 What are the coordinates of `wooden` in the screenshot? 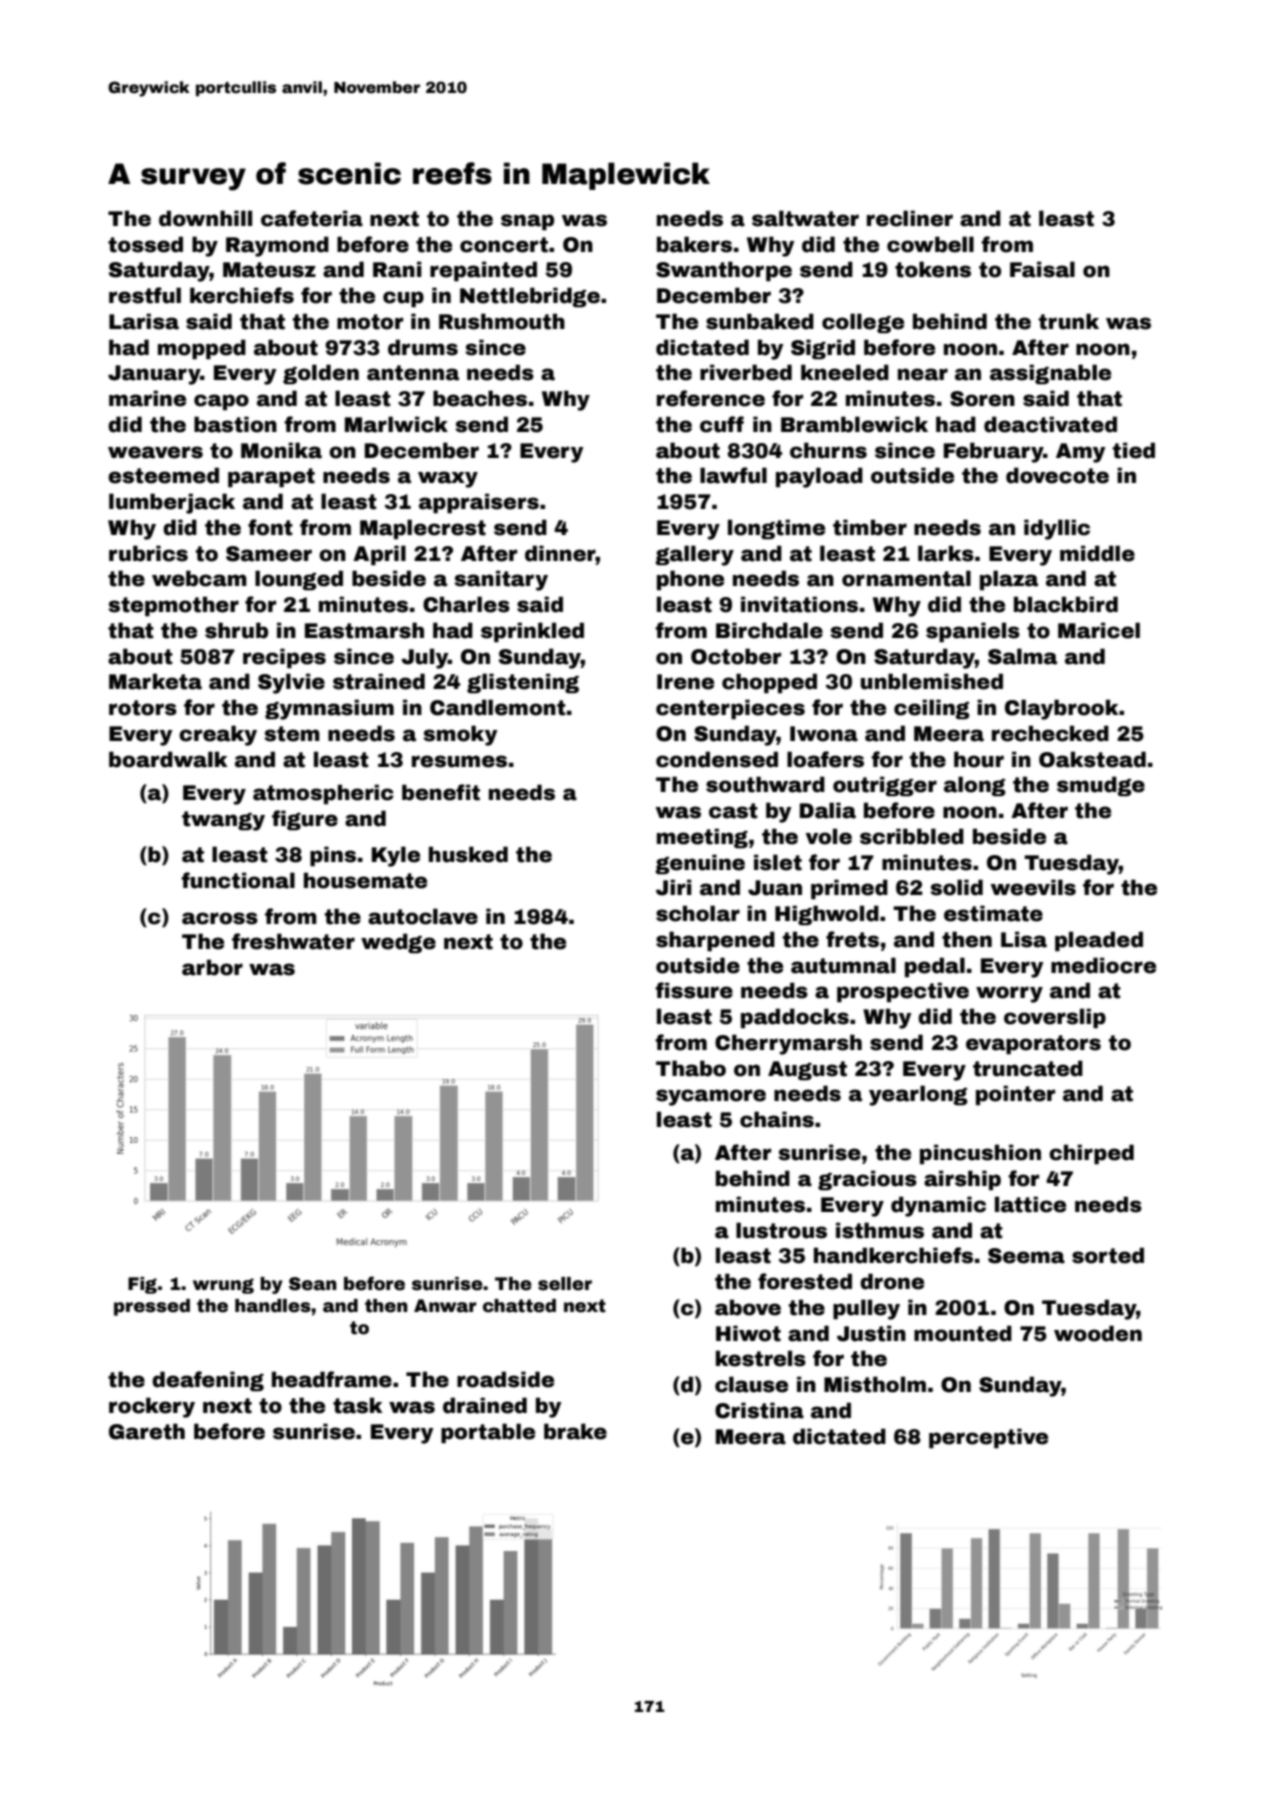 It's located at (1098, 1333).
